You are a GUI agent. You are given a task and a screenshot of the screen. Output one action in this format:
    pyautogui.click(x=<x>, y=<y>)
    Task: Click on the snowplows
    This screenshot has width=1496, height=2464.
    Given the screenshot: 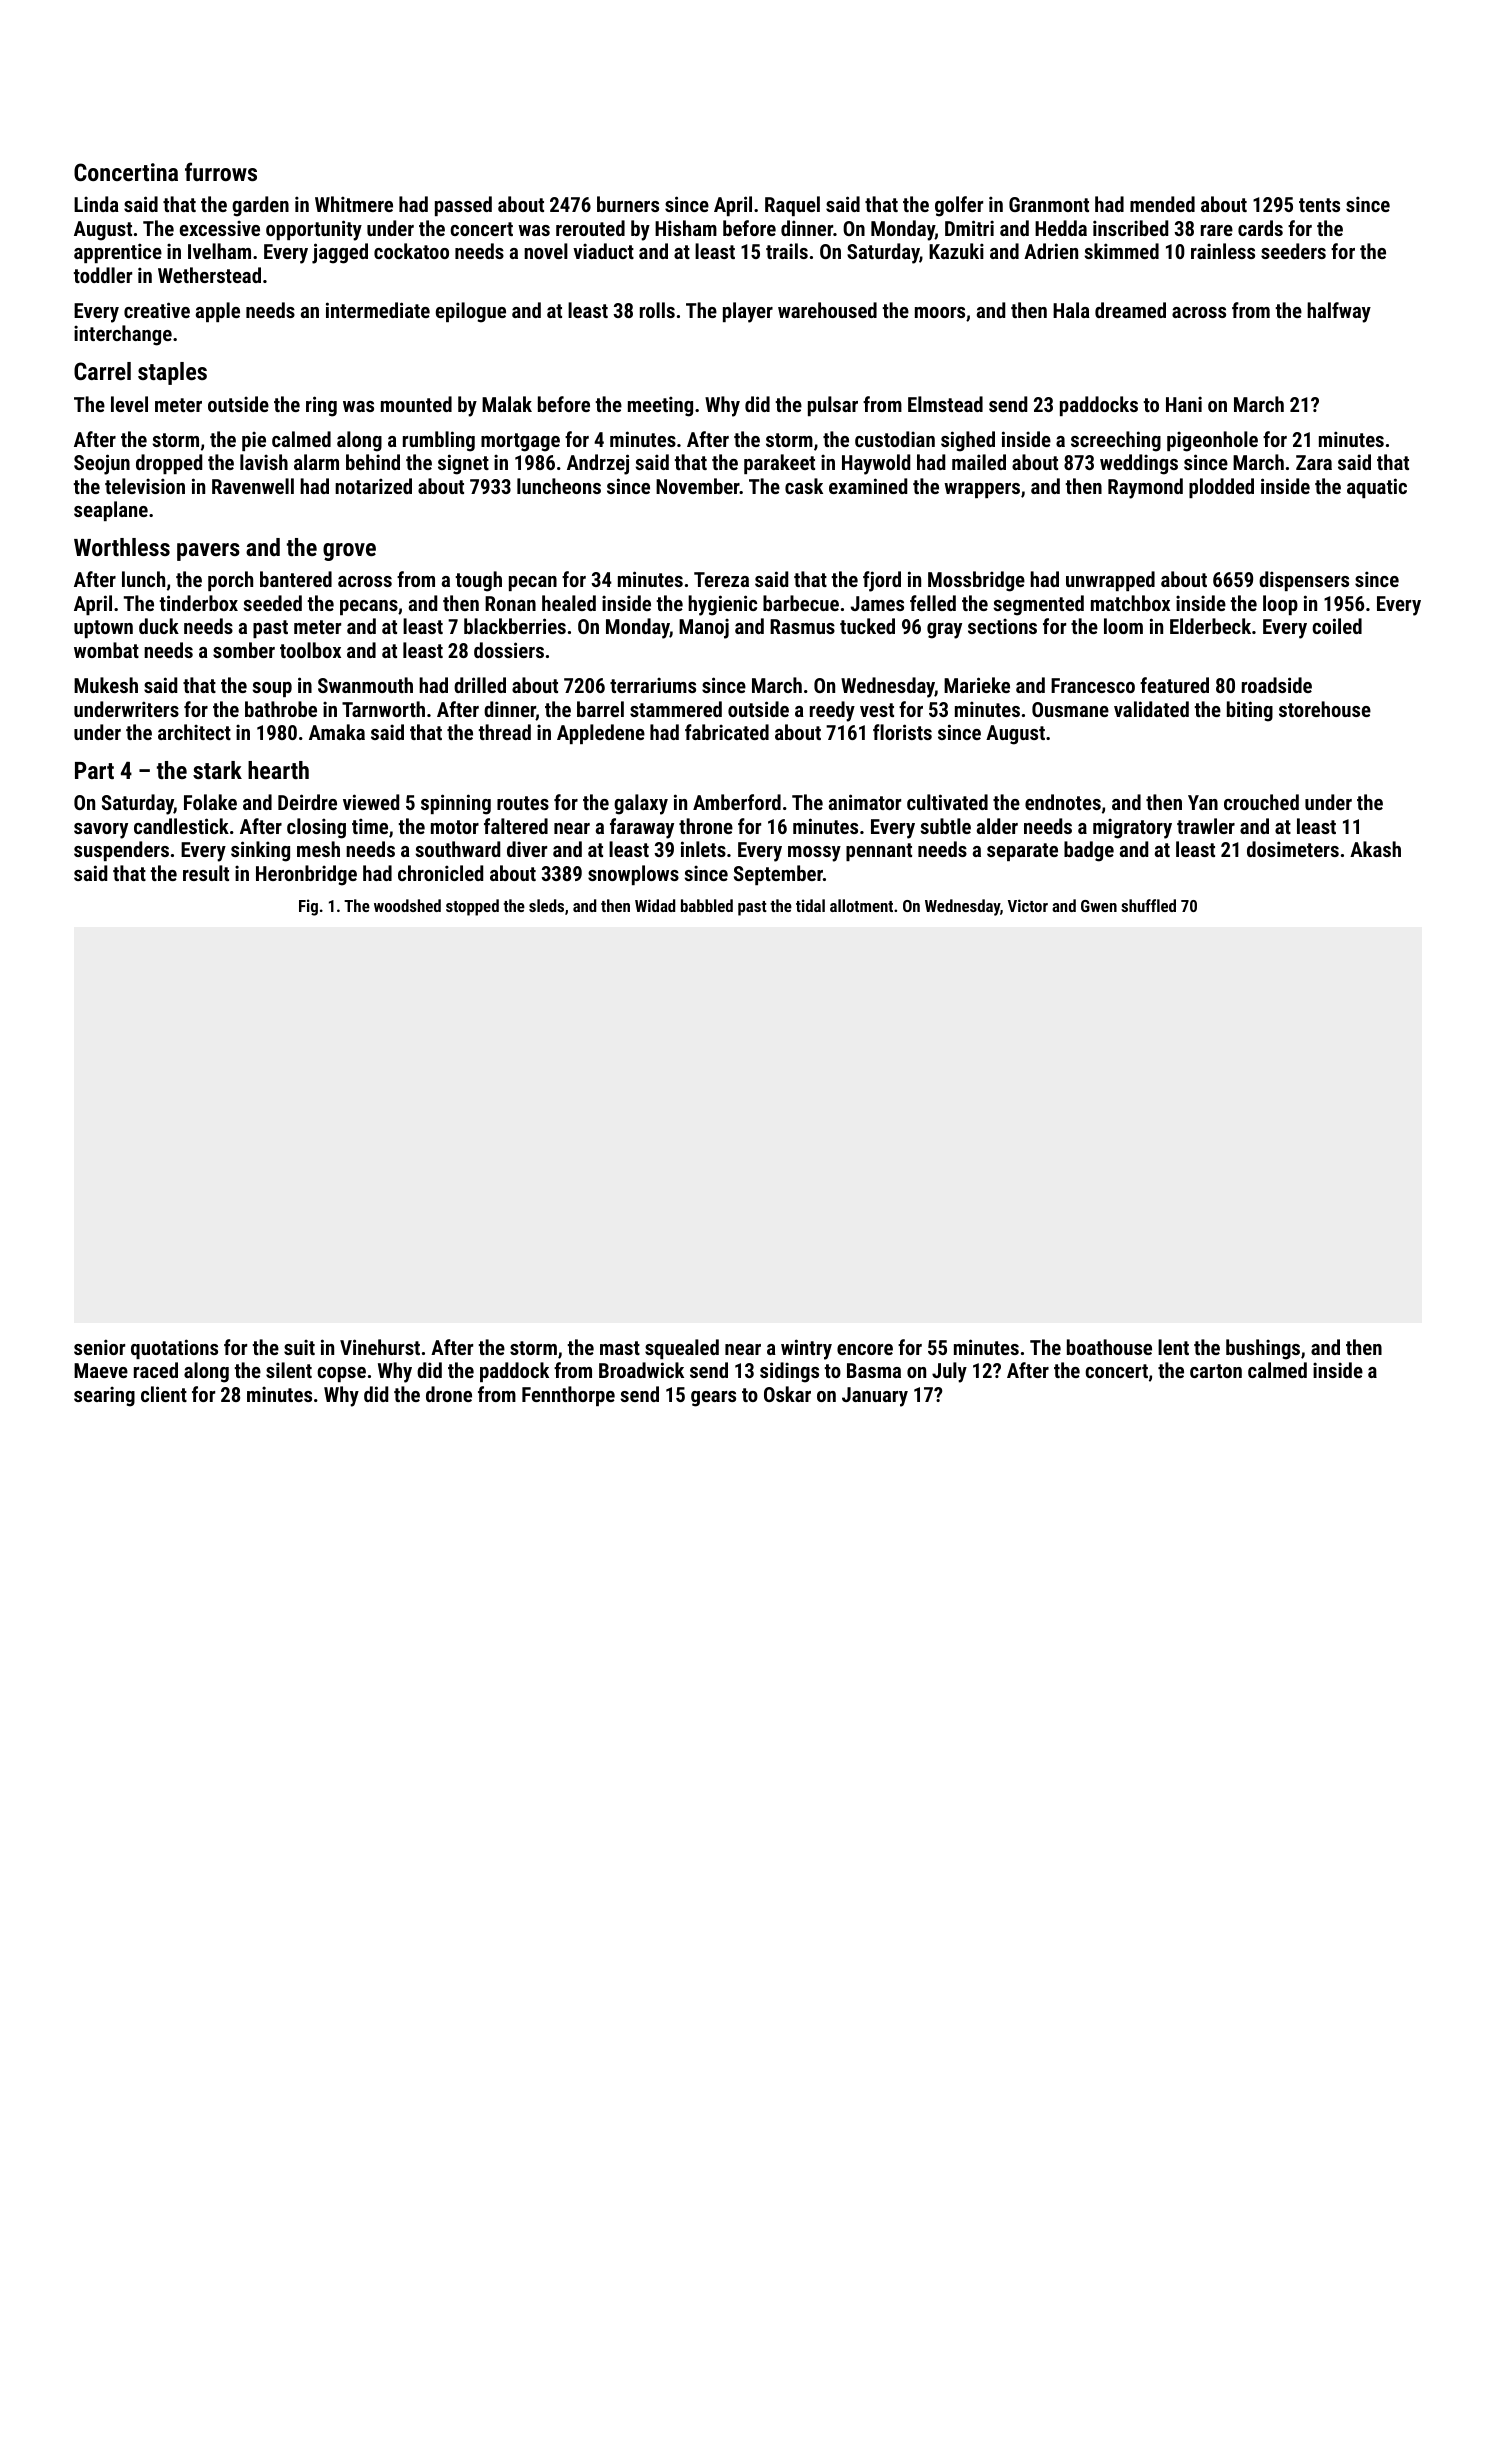 What is the action you would take?
    pyautogui.click(x=633, y=875)
